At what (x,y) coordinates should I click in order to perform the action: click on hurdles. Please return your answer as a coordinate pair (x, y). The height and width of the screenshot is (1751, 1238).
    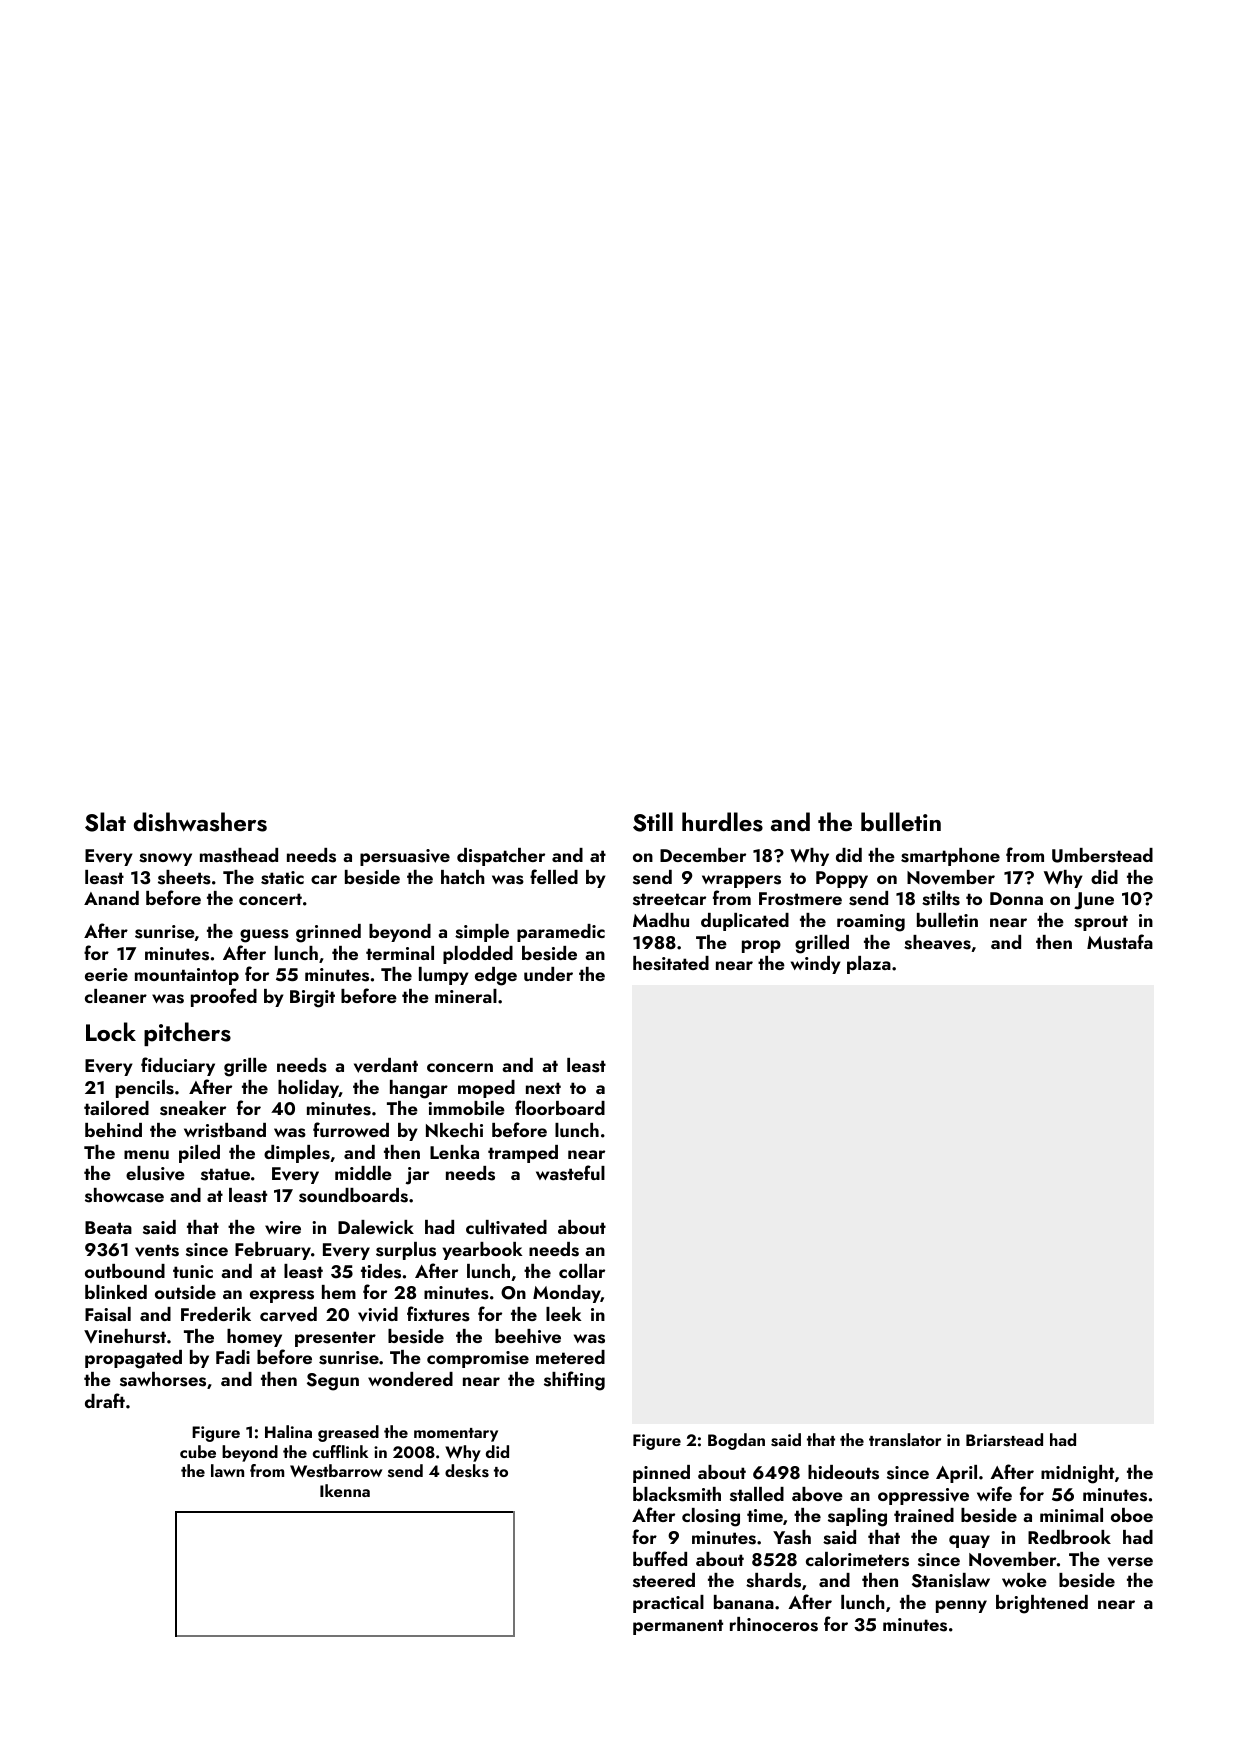
    Looking at the image, I should click on (722, 822).
